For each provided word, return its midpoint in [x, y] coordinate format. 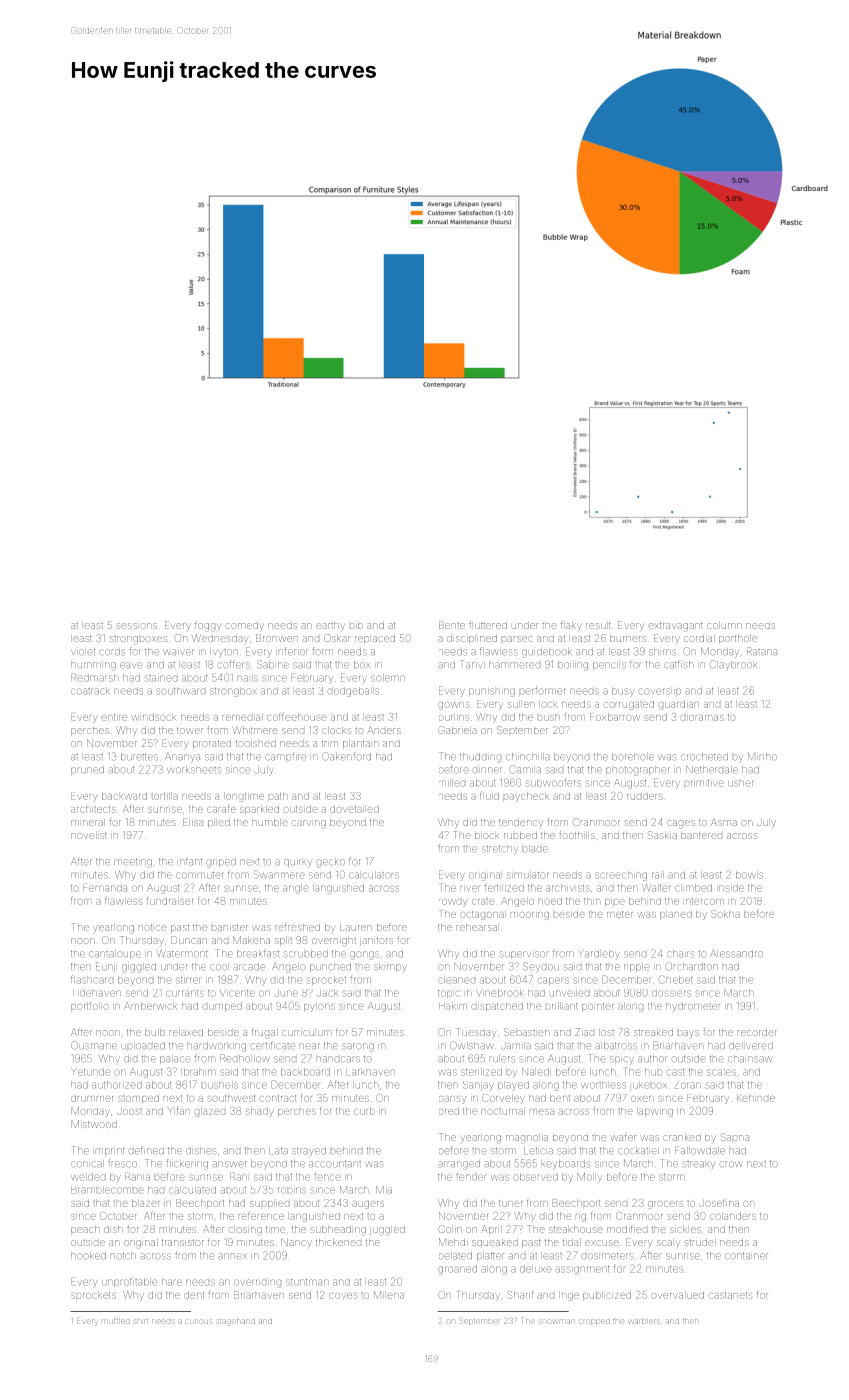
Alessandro [736, 953]
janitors [376, 941]
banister [230, 927]
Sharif [520, 1295]
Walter [656, 888]
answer [229, 1164]
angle [295, 889]
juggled [387, 1231]
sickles [685, 1230]
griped [221, 863]
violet [83, 651]
